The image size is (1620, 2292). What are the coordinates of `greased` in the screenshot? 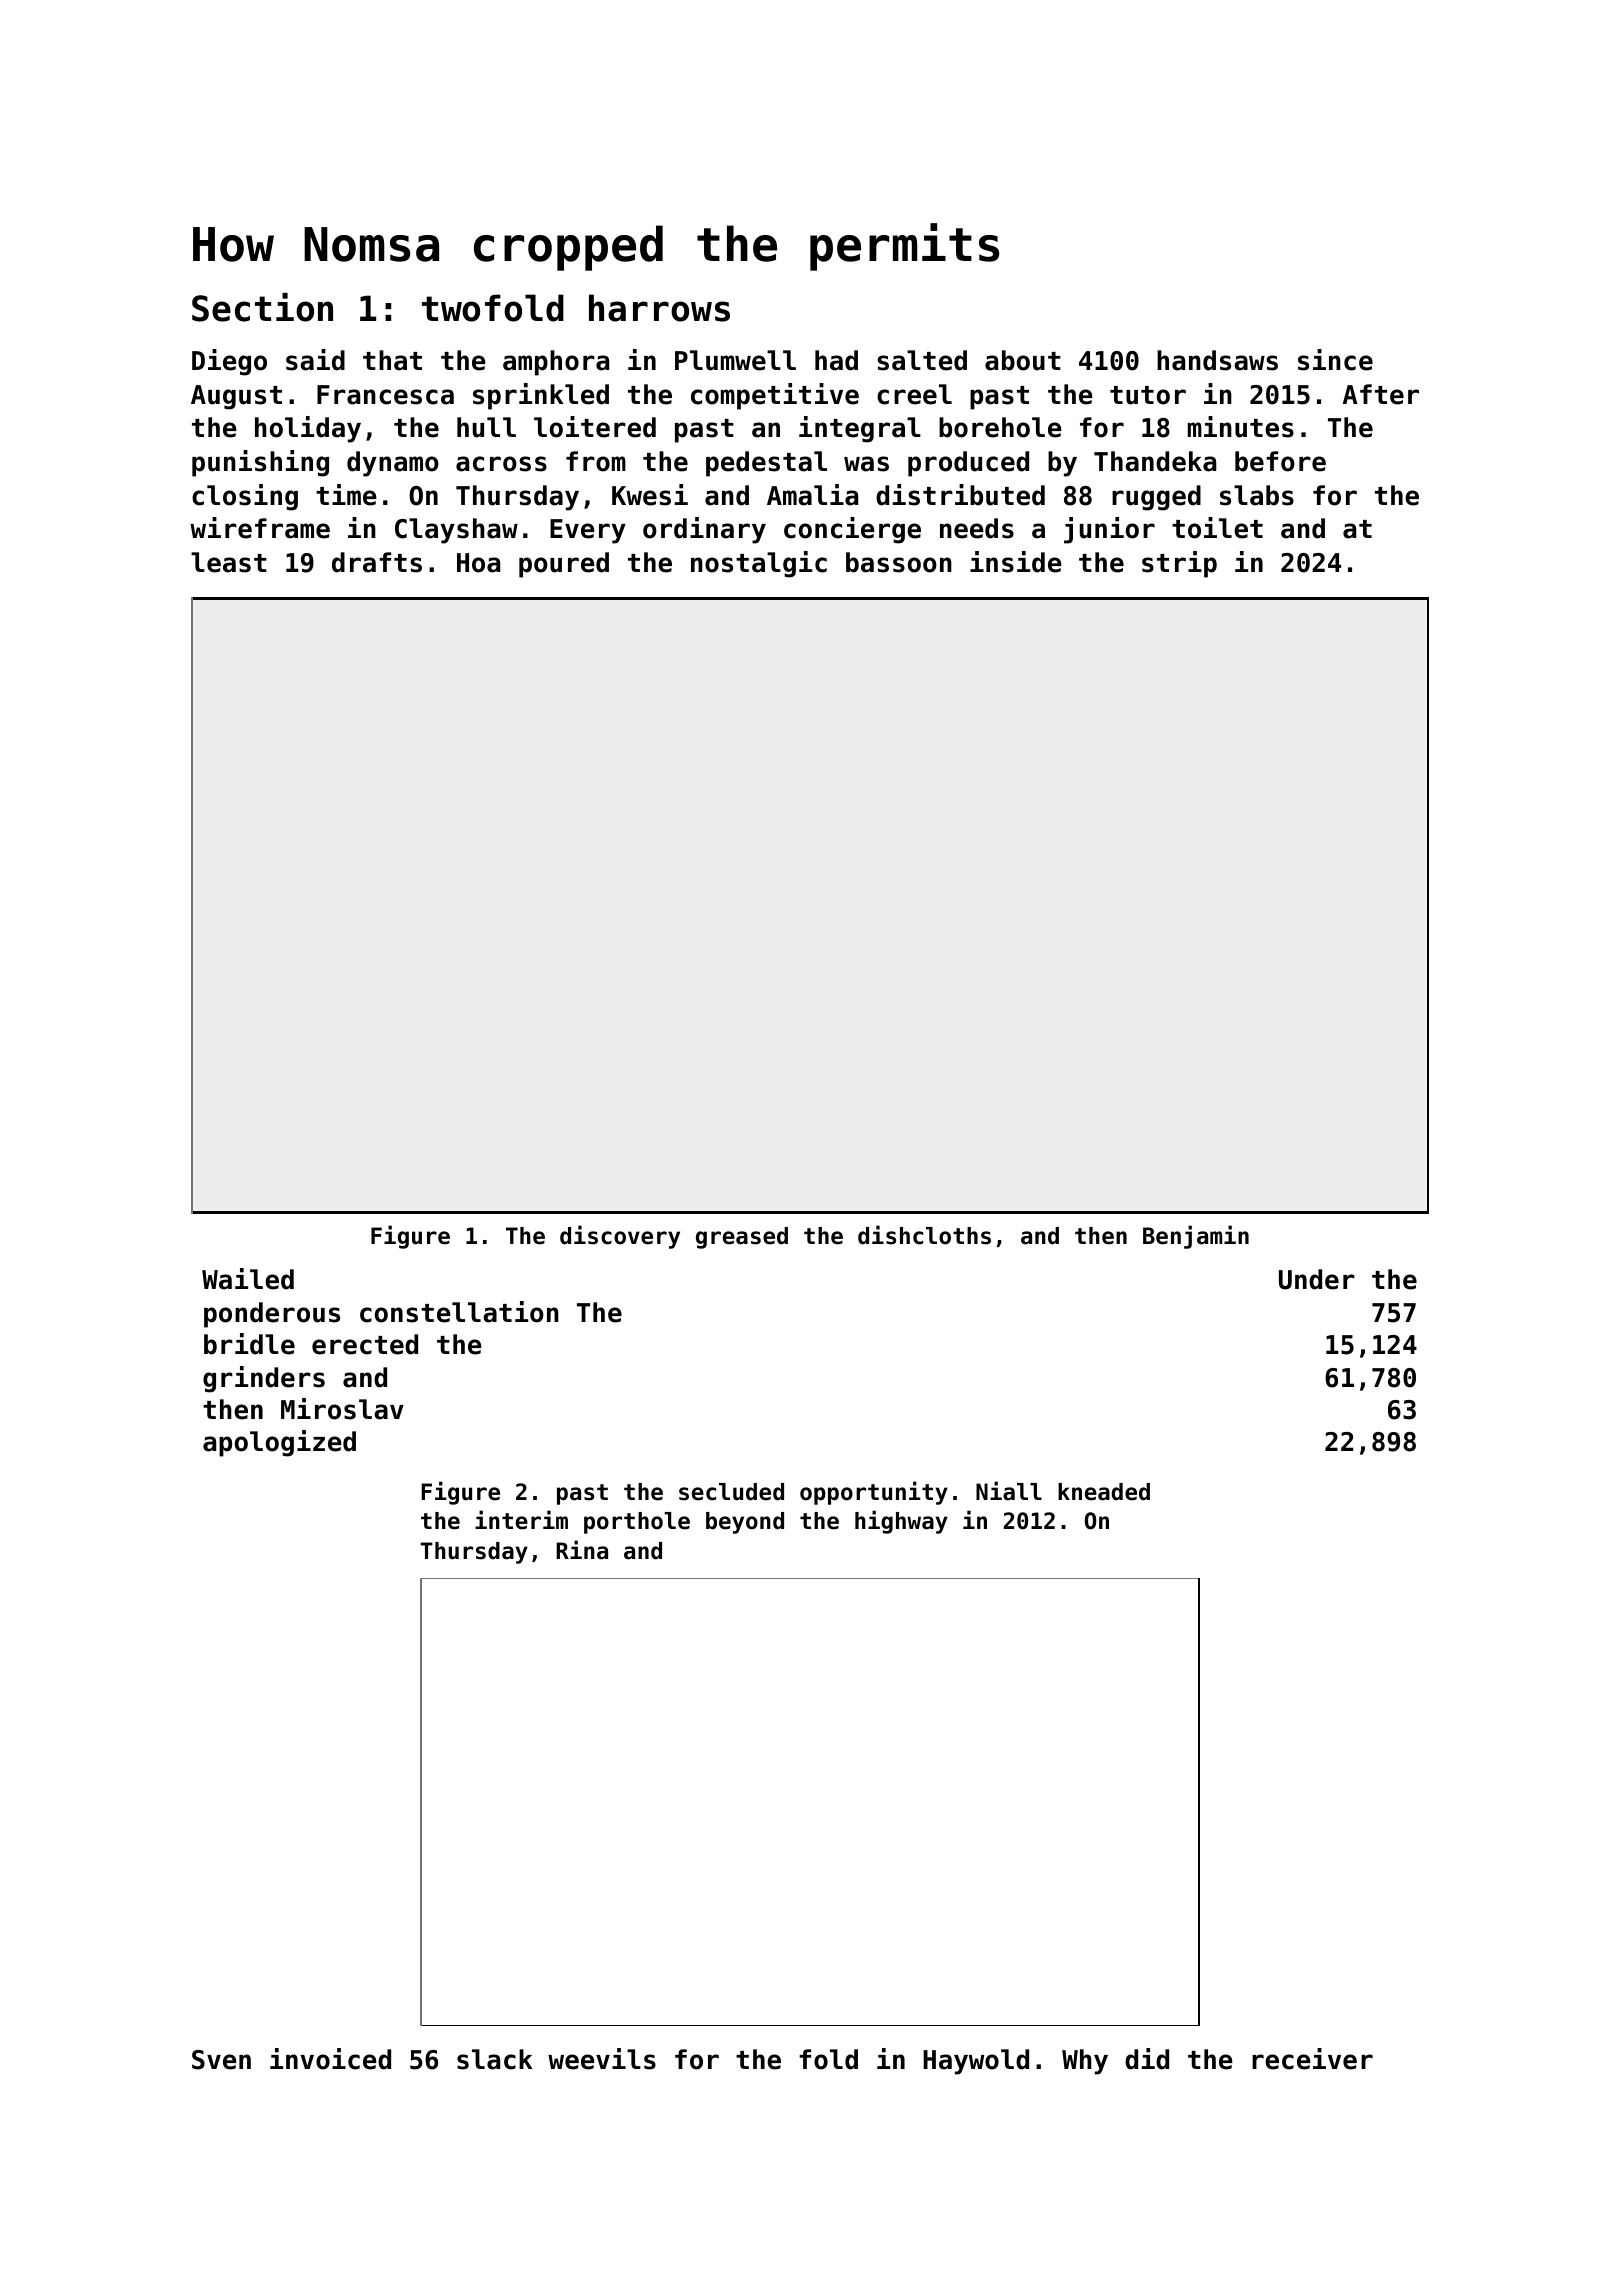 It's located at (742, 1238).
